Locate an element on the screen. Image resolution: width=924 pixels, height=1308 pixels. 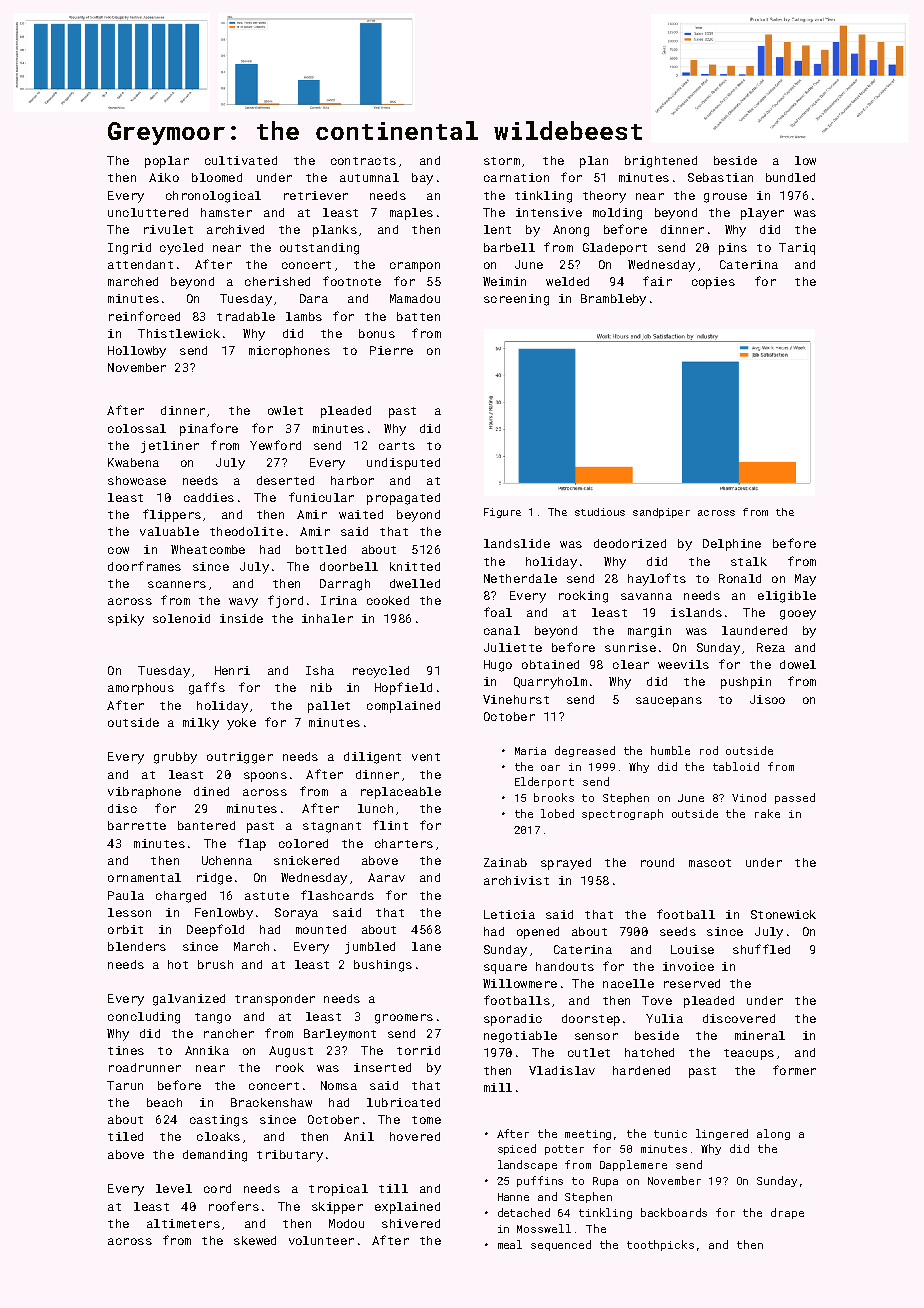
drape is located at coordinates (787, 1213).
